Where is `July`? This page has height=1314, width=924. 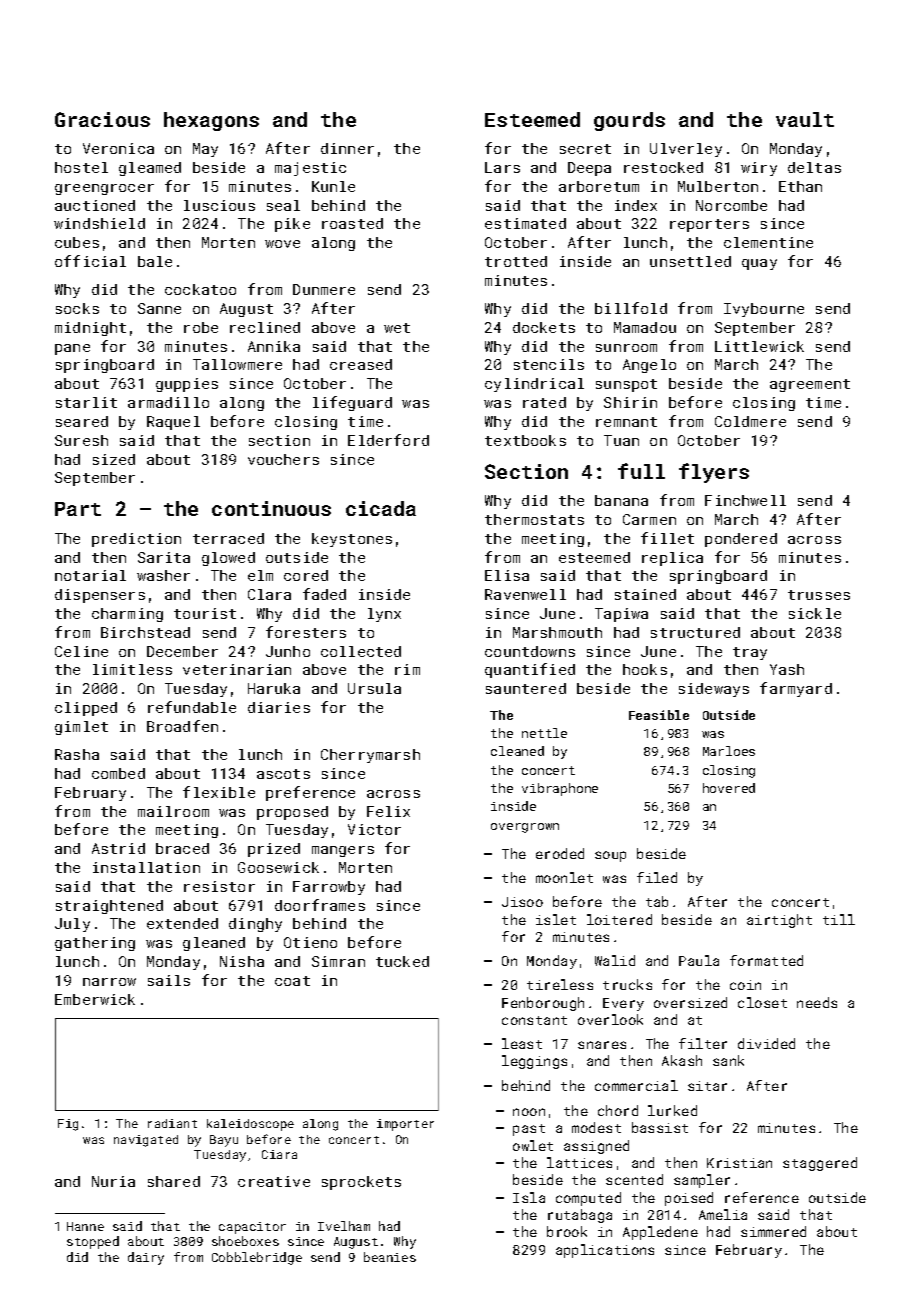 July is located at coordinates (72, 925).
